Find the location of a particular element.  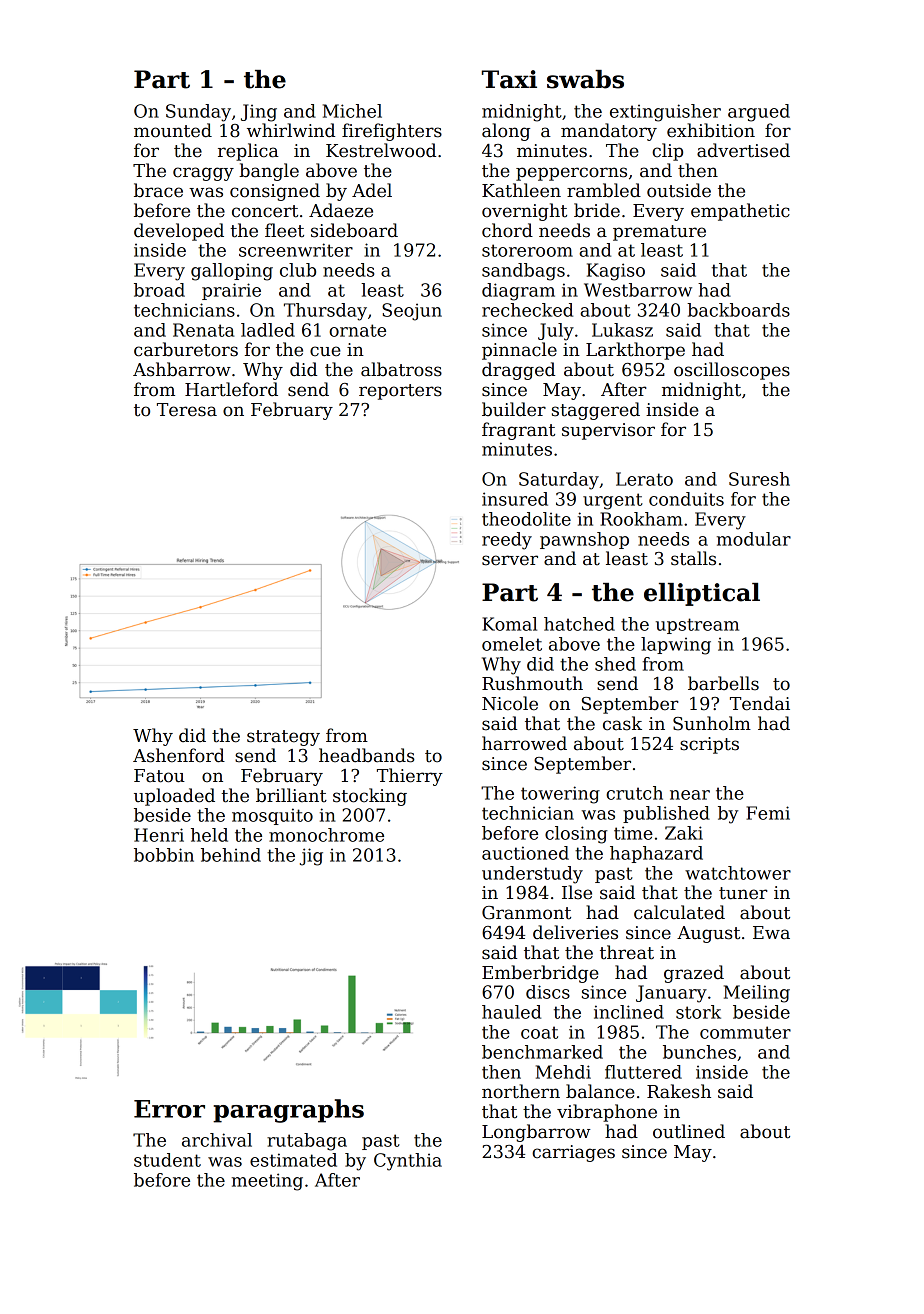

headbands is located at coordinates (367, 755).
